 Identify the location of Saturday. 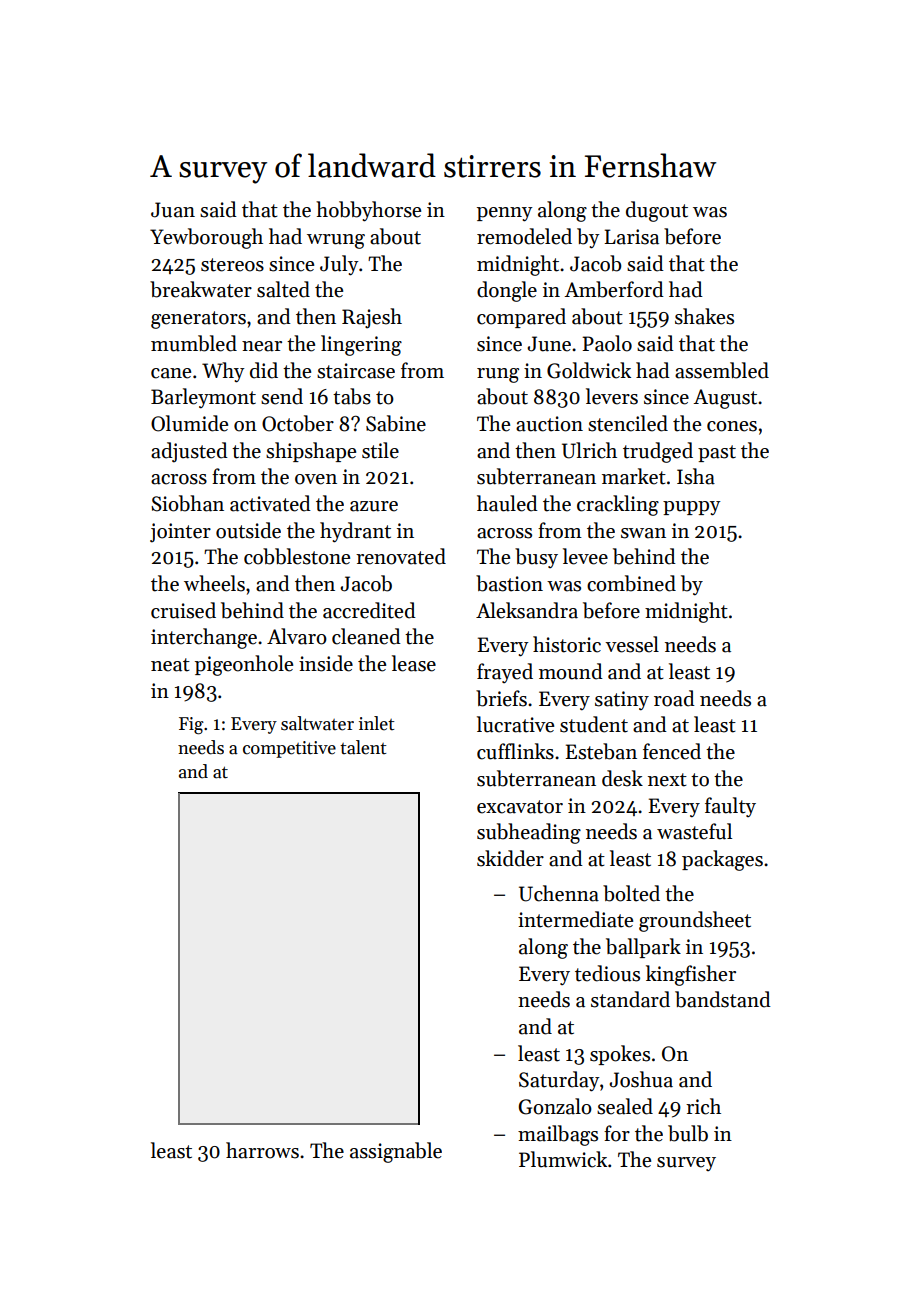
(559, 1081).
